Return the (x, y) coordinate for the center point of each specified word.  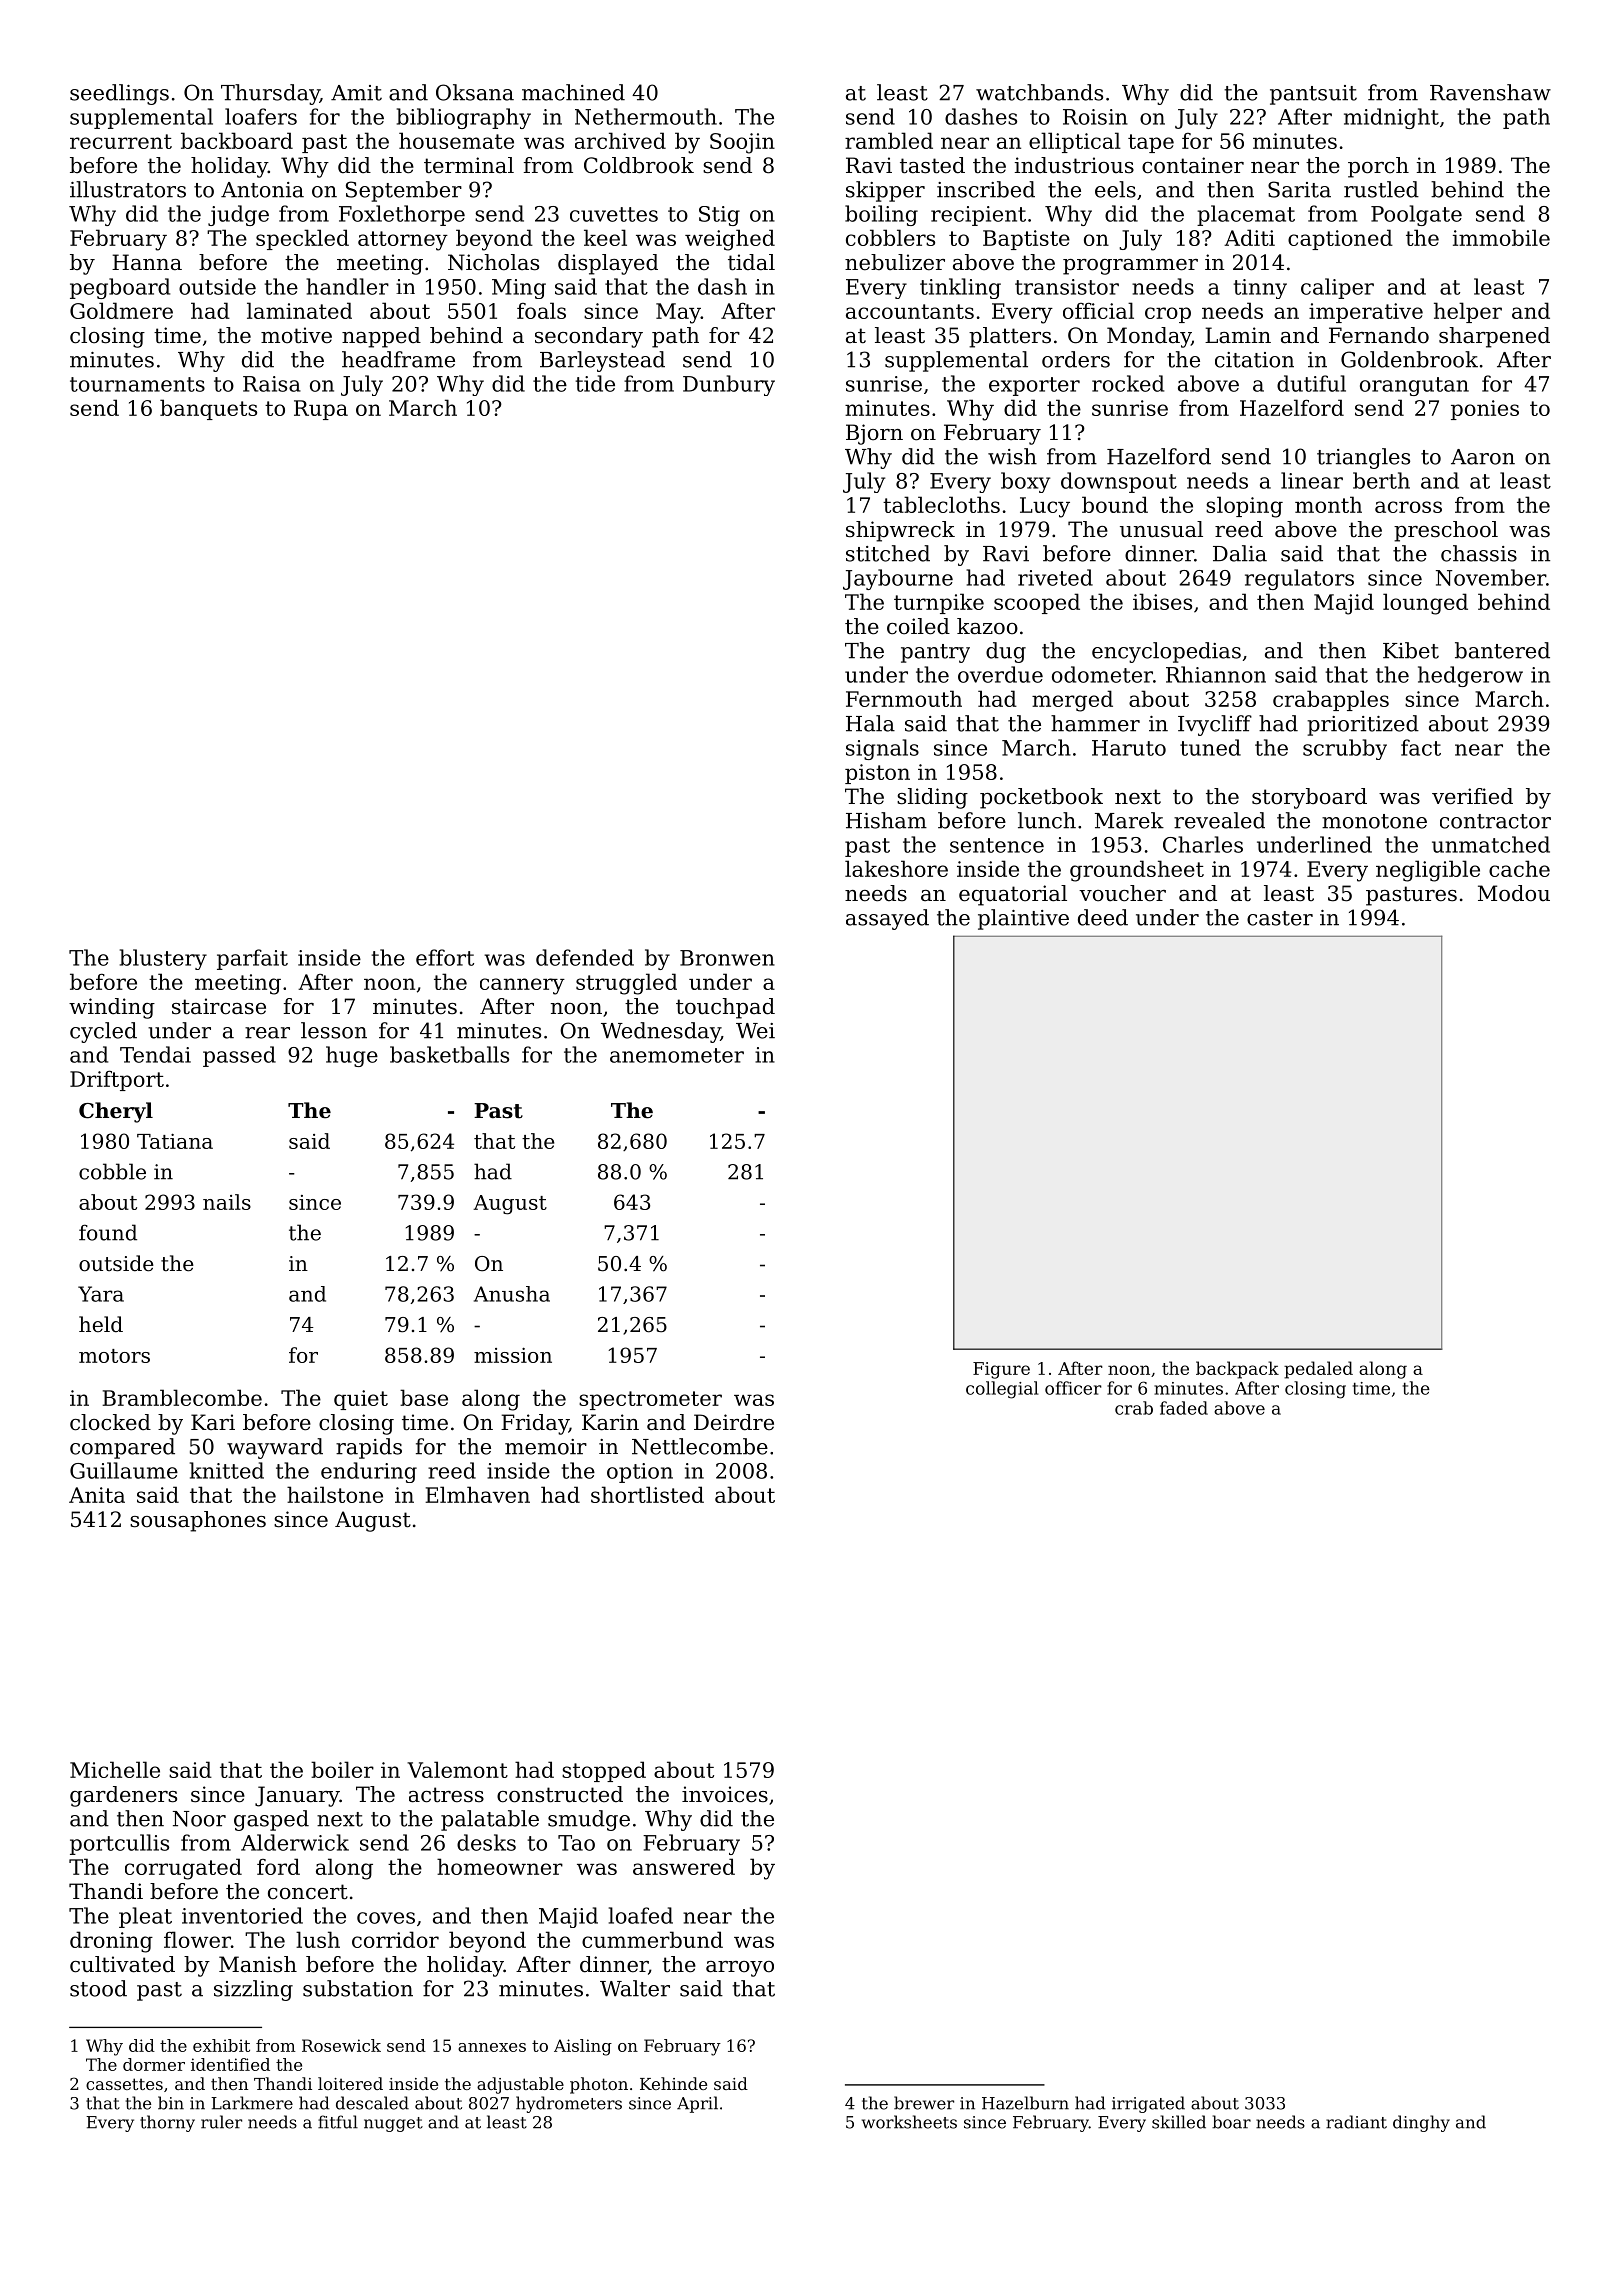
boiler (342, 1769)
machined (573, 92)
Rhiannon (1216, 674)
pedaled (1318, 1370)
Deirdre (734, 1422)
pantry (935, 653)
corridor (395, 1939)
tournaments (137, 384)
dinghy (1421, 2123)
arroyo (740, 1969)
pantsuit (1313, 95)
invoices (725, 1794)
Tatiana (175, 1141)
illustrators (128, 189)
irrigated (1148, 2104)
